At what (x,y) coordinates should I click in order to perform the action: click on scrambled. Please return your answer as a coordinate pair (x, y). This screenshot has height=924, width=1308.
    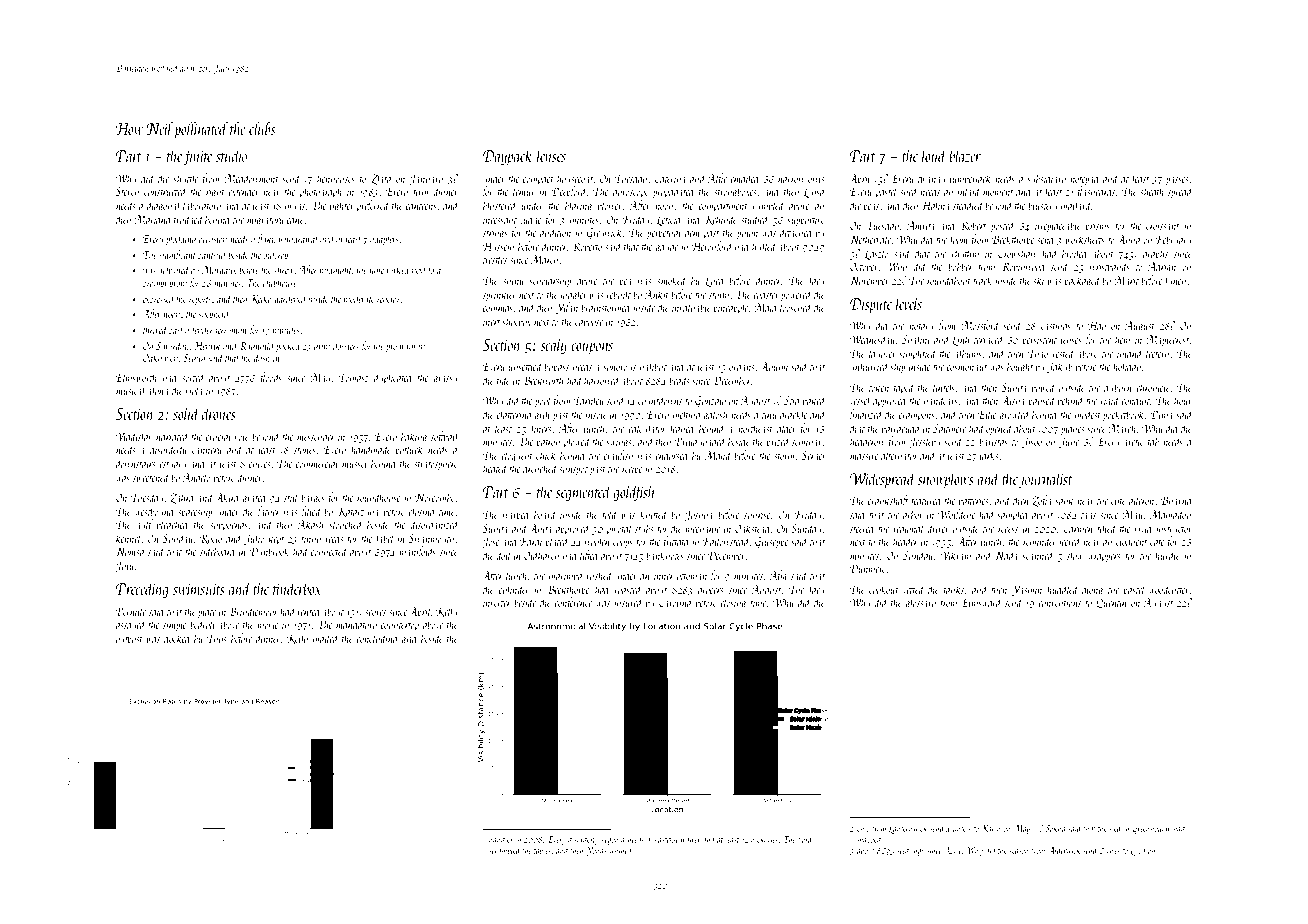
    Looking at the image, I should click on (505, 850).
